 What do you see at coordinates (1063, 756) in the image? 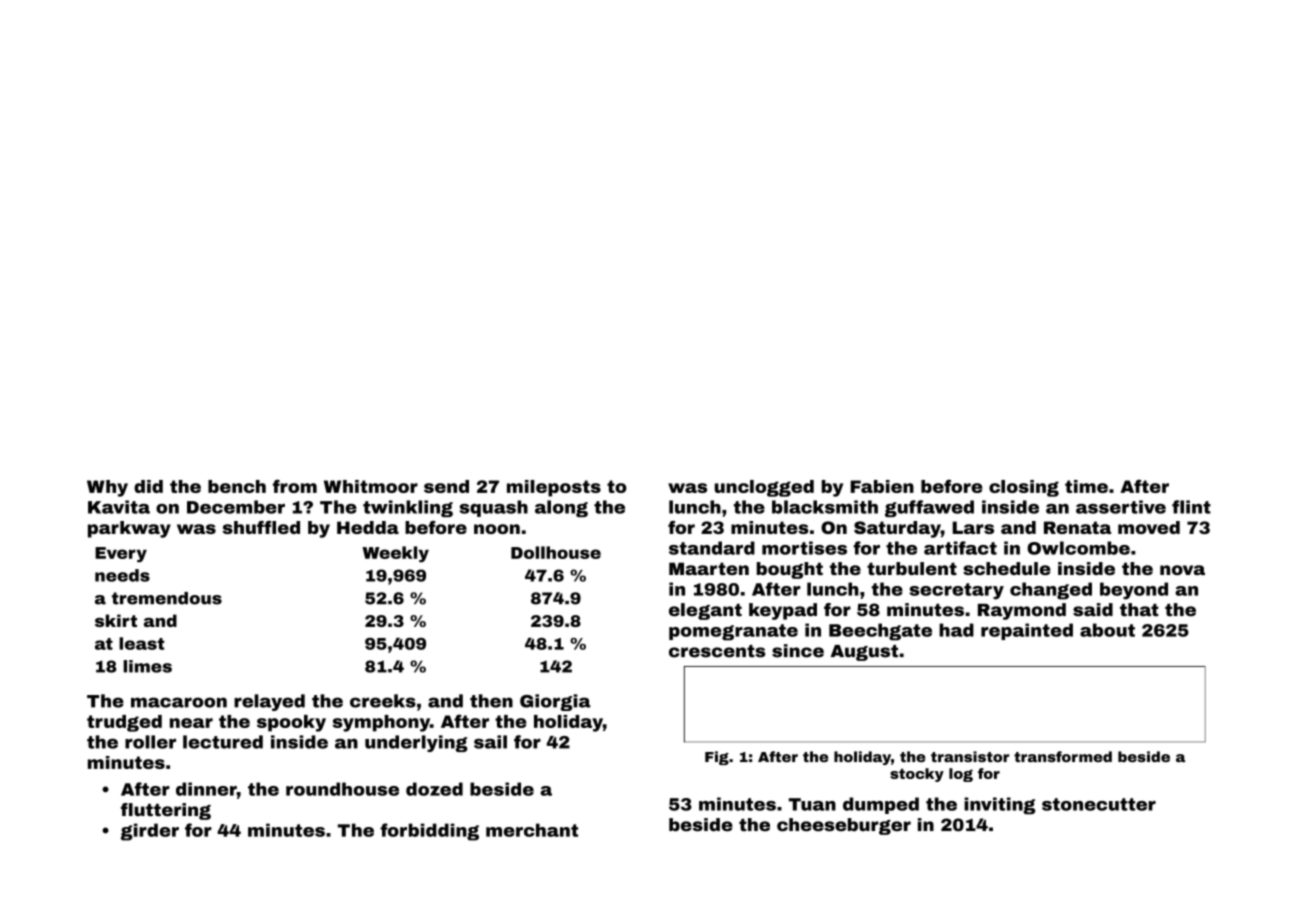
I see `transformed` at bounding box center [1063, 756].
